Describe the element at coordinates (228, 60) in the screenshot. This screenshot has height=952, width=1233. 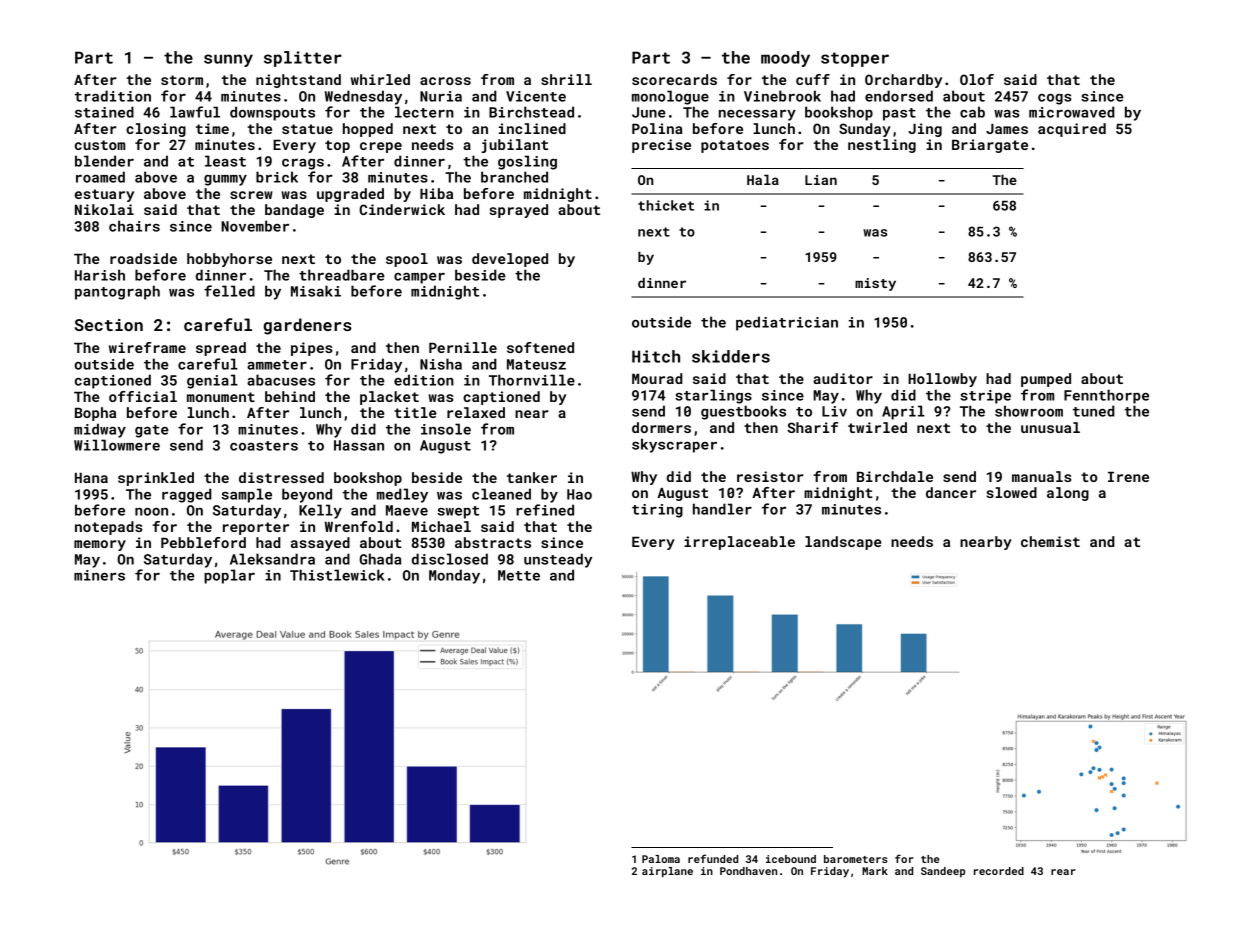
I see `sunny` at that location.
